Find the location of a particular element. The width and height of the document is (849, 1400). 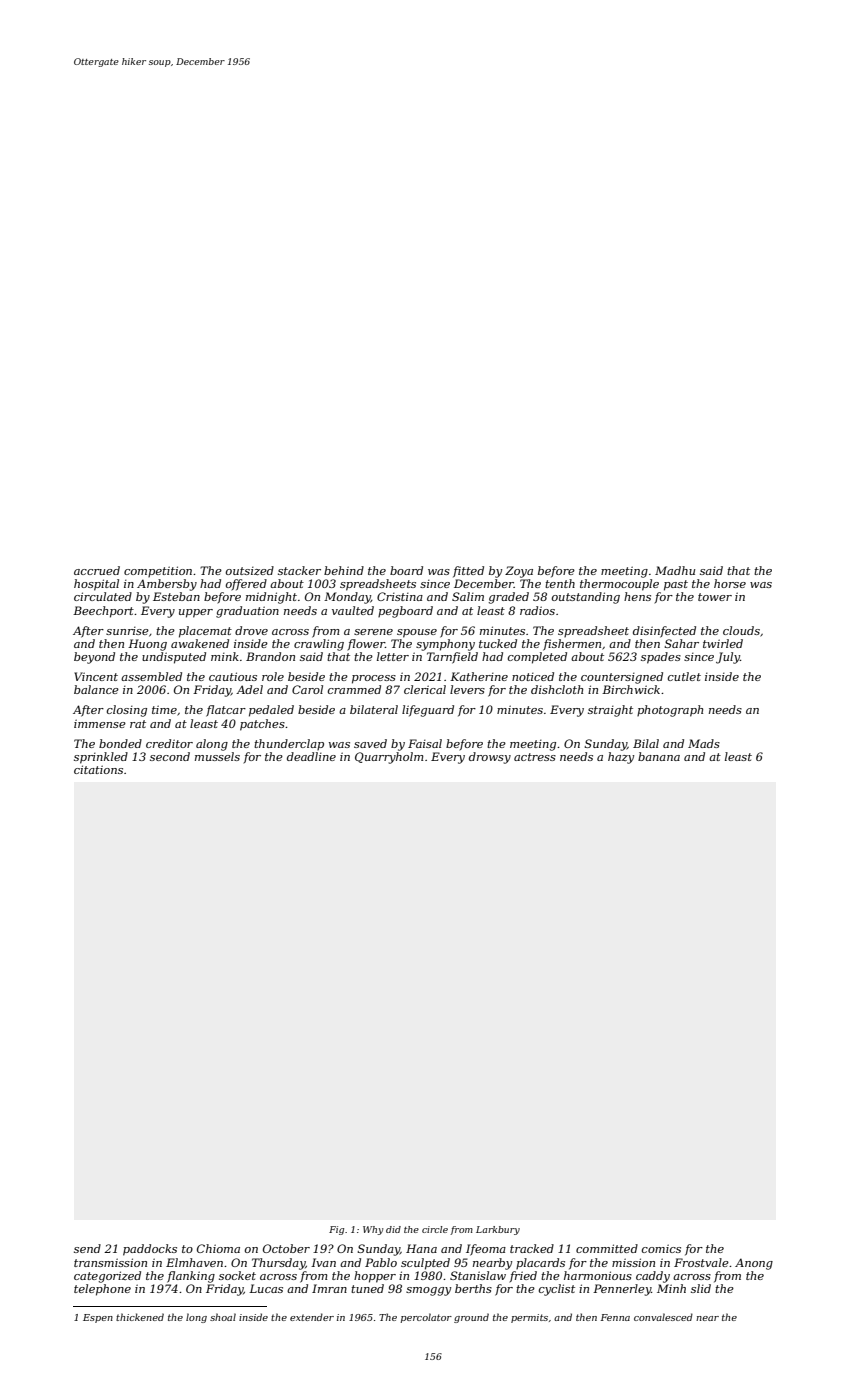

Stanislaw is located at coordinates (478, 1275).
